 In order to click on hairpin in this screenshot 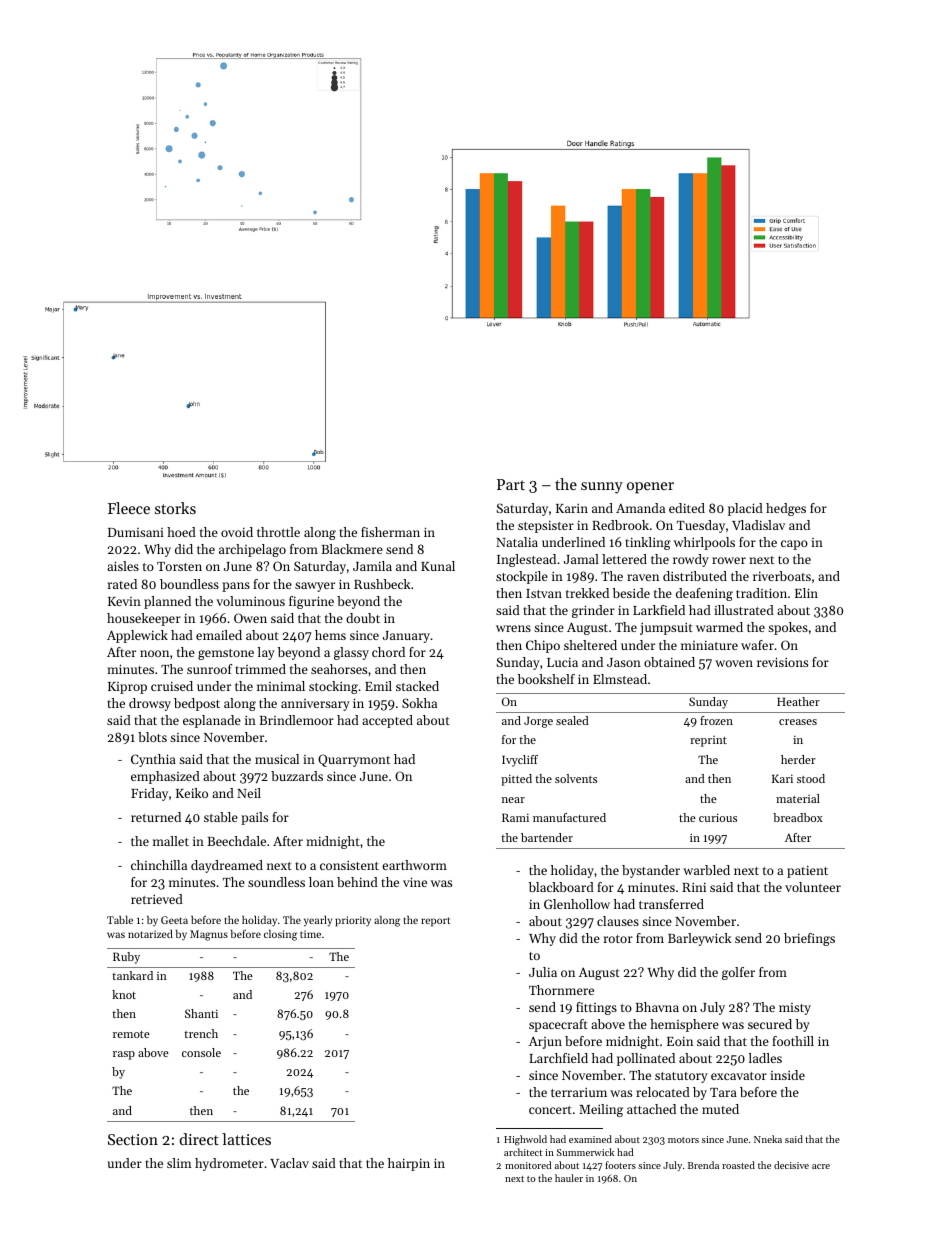, I will do `click(409, 1164)`.
